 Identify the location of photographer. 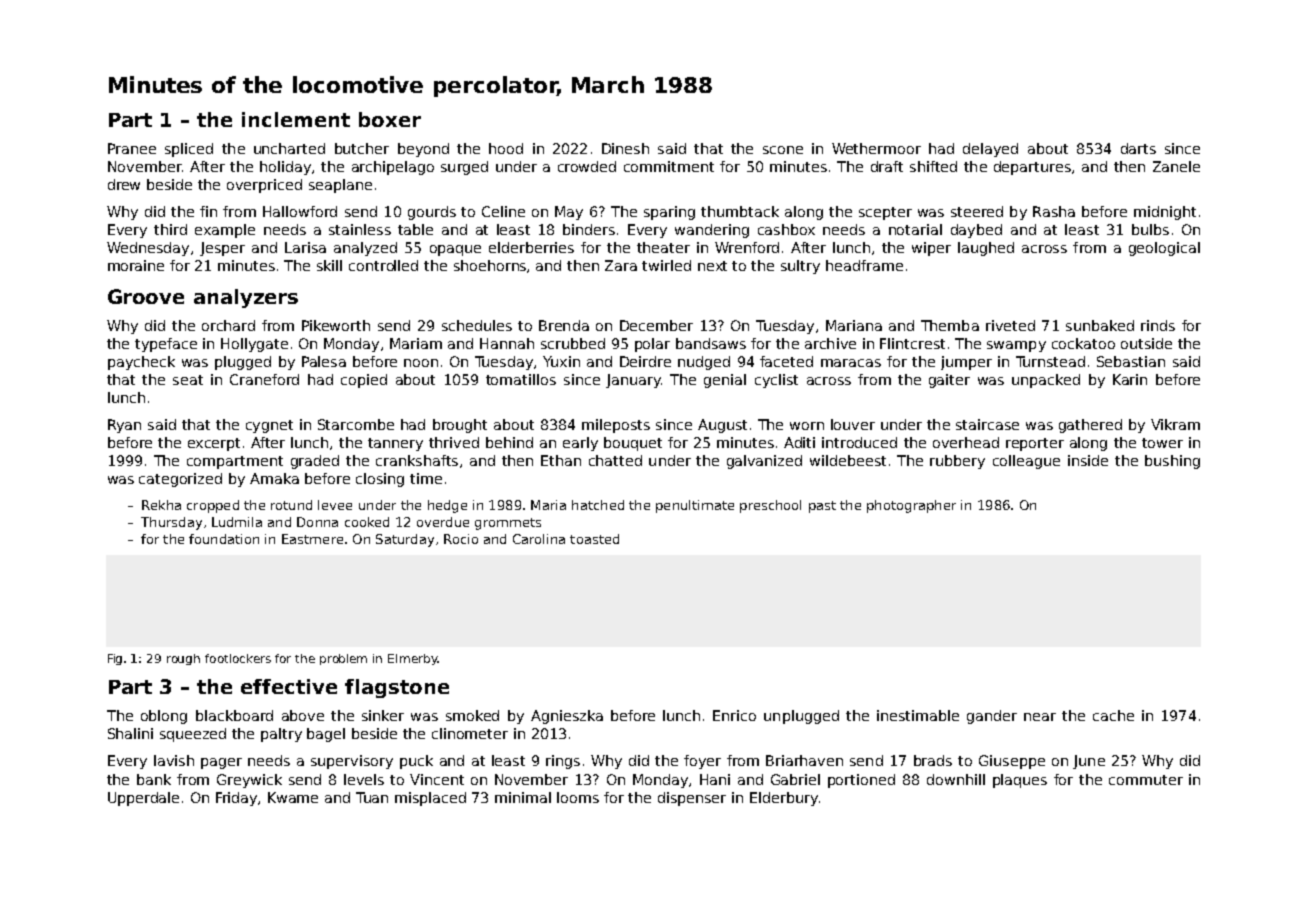
(911, 506).
